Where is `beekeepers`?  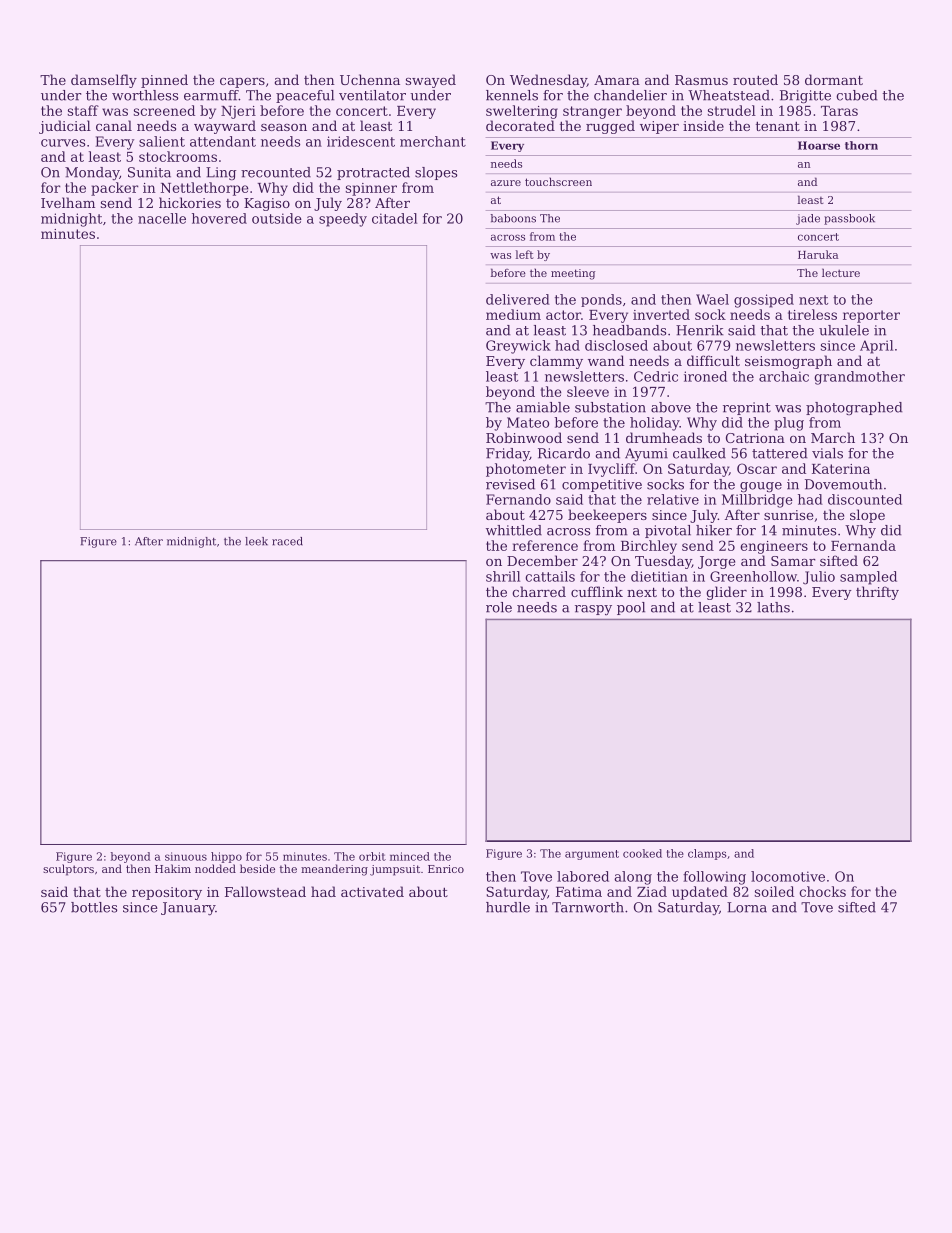
beekeepers is located at coordinates (607, 516).
